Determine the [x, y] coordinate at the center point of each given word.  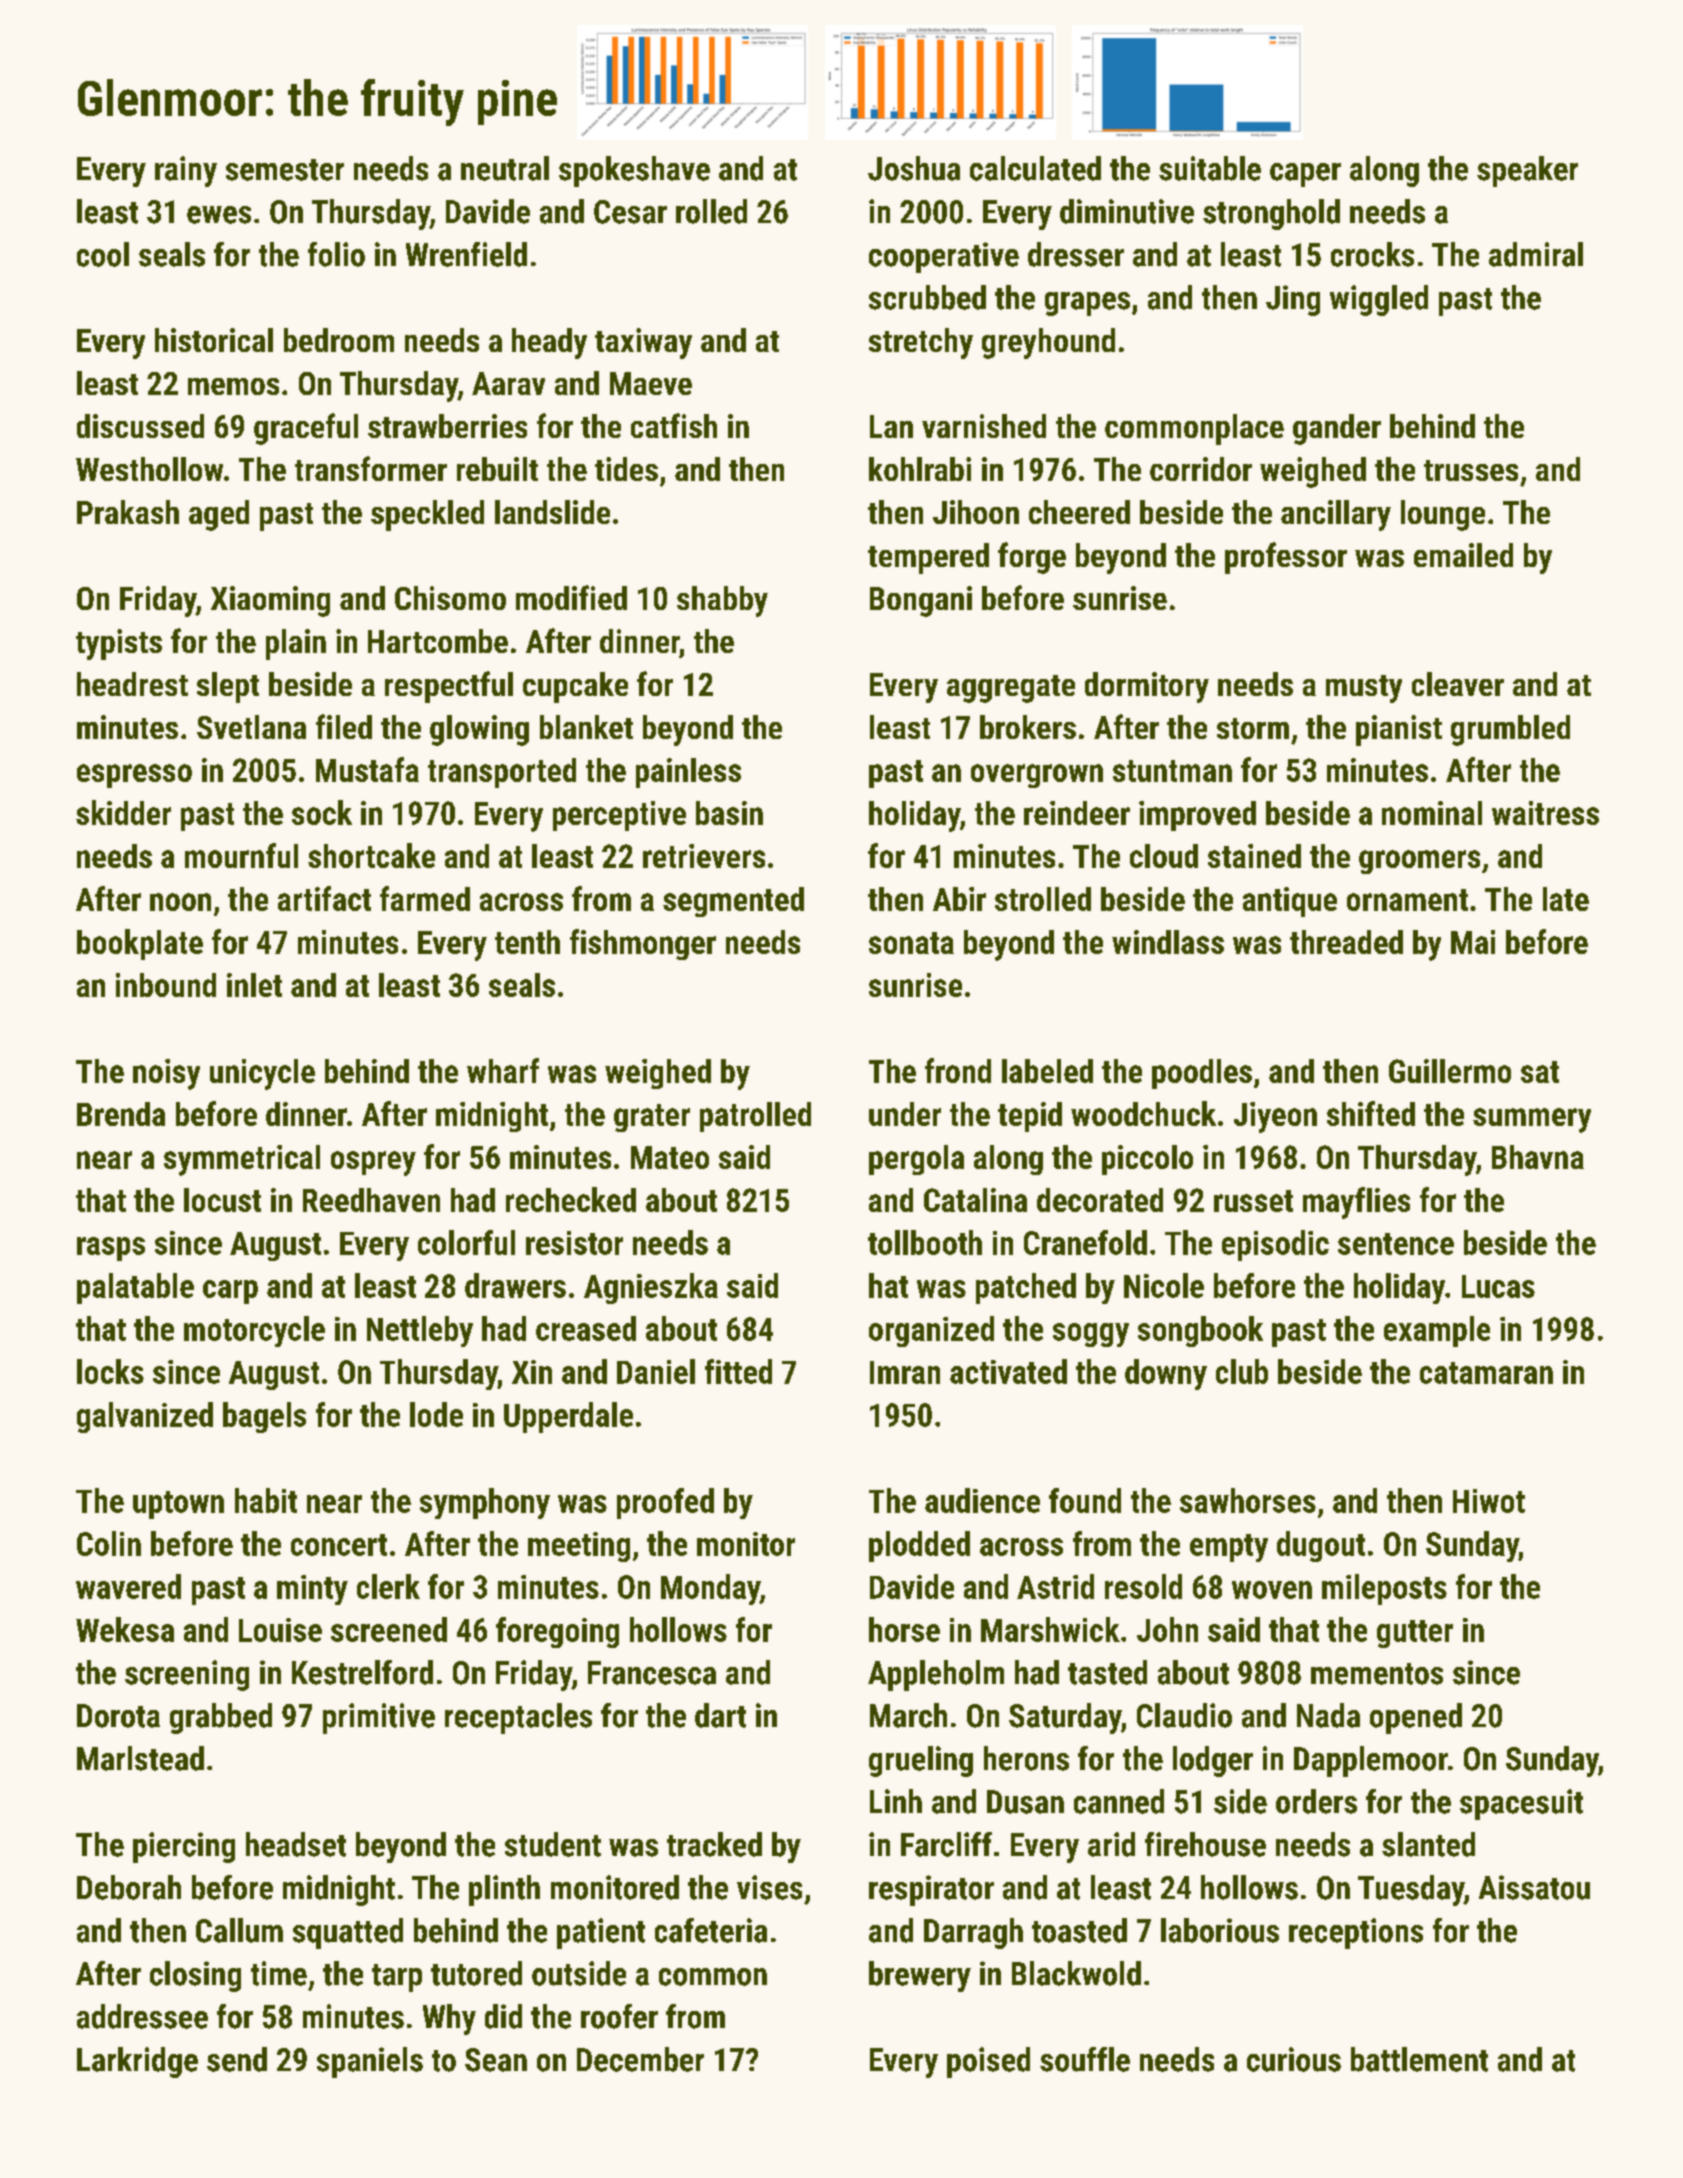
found [1085, 1500]
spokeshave [634, 171]
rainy [186, 171]
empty [1229, 1548]
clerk [388, 1586]
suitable [1210, 168]
